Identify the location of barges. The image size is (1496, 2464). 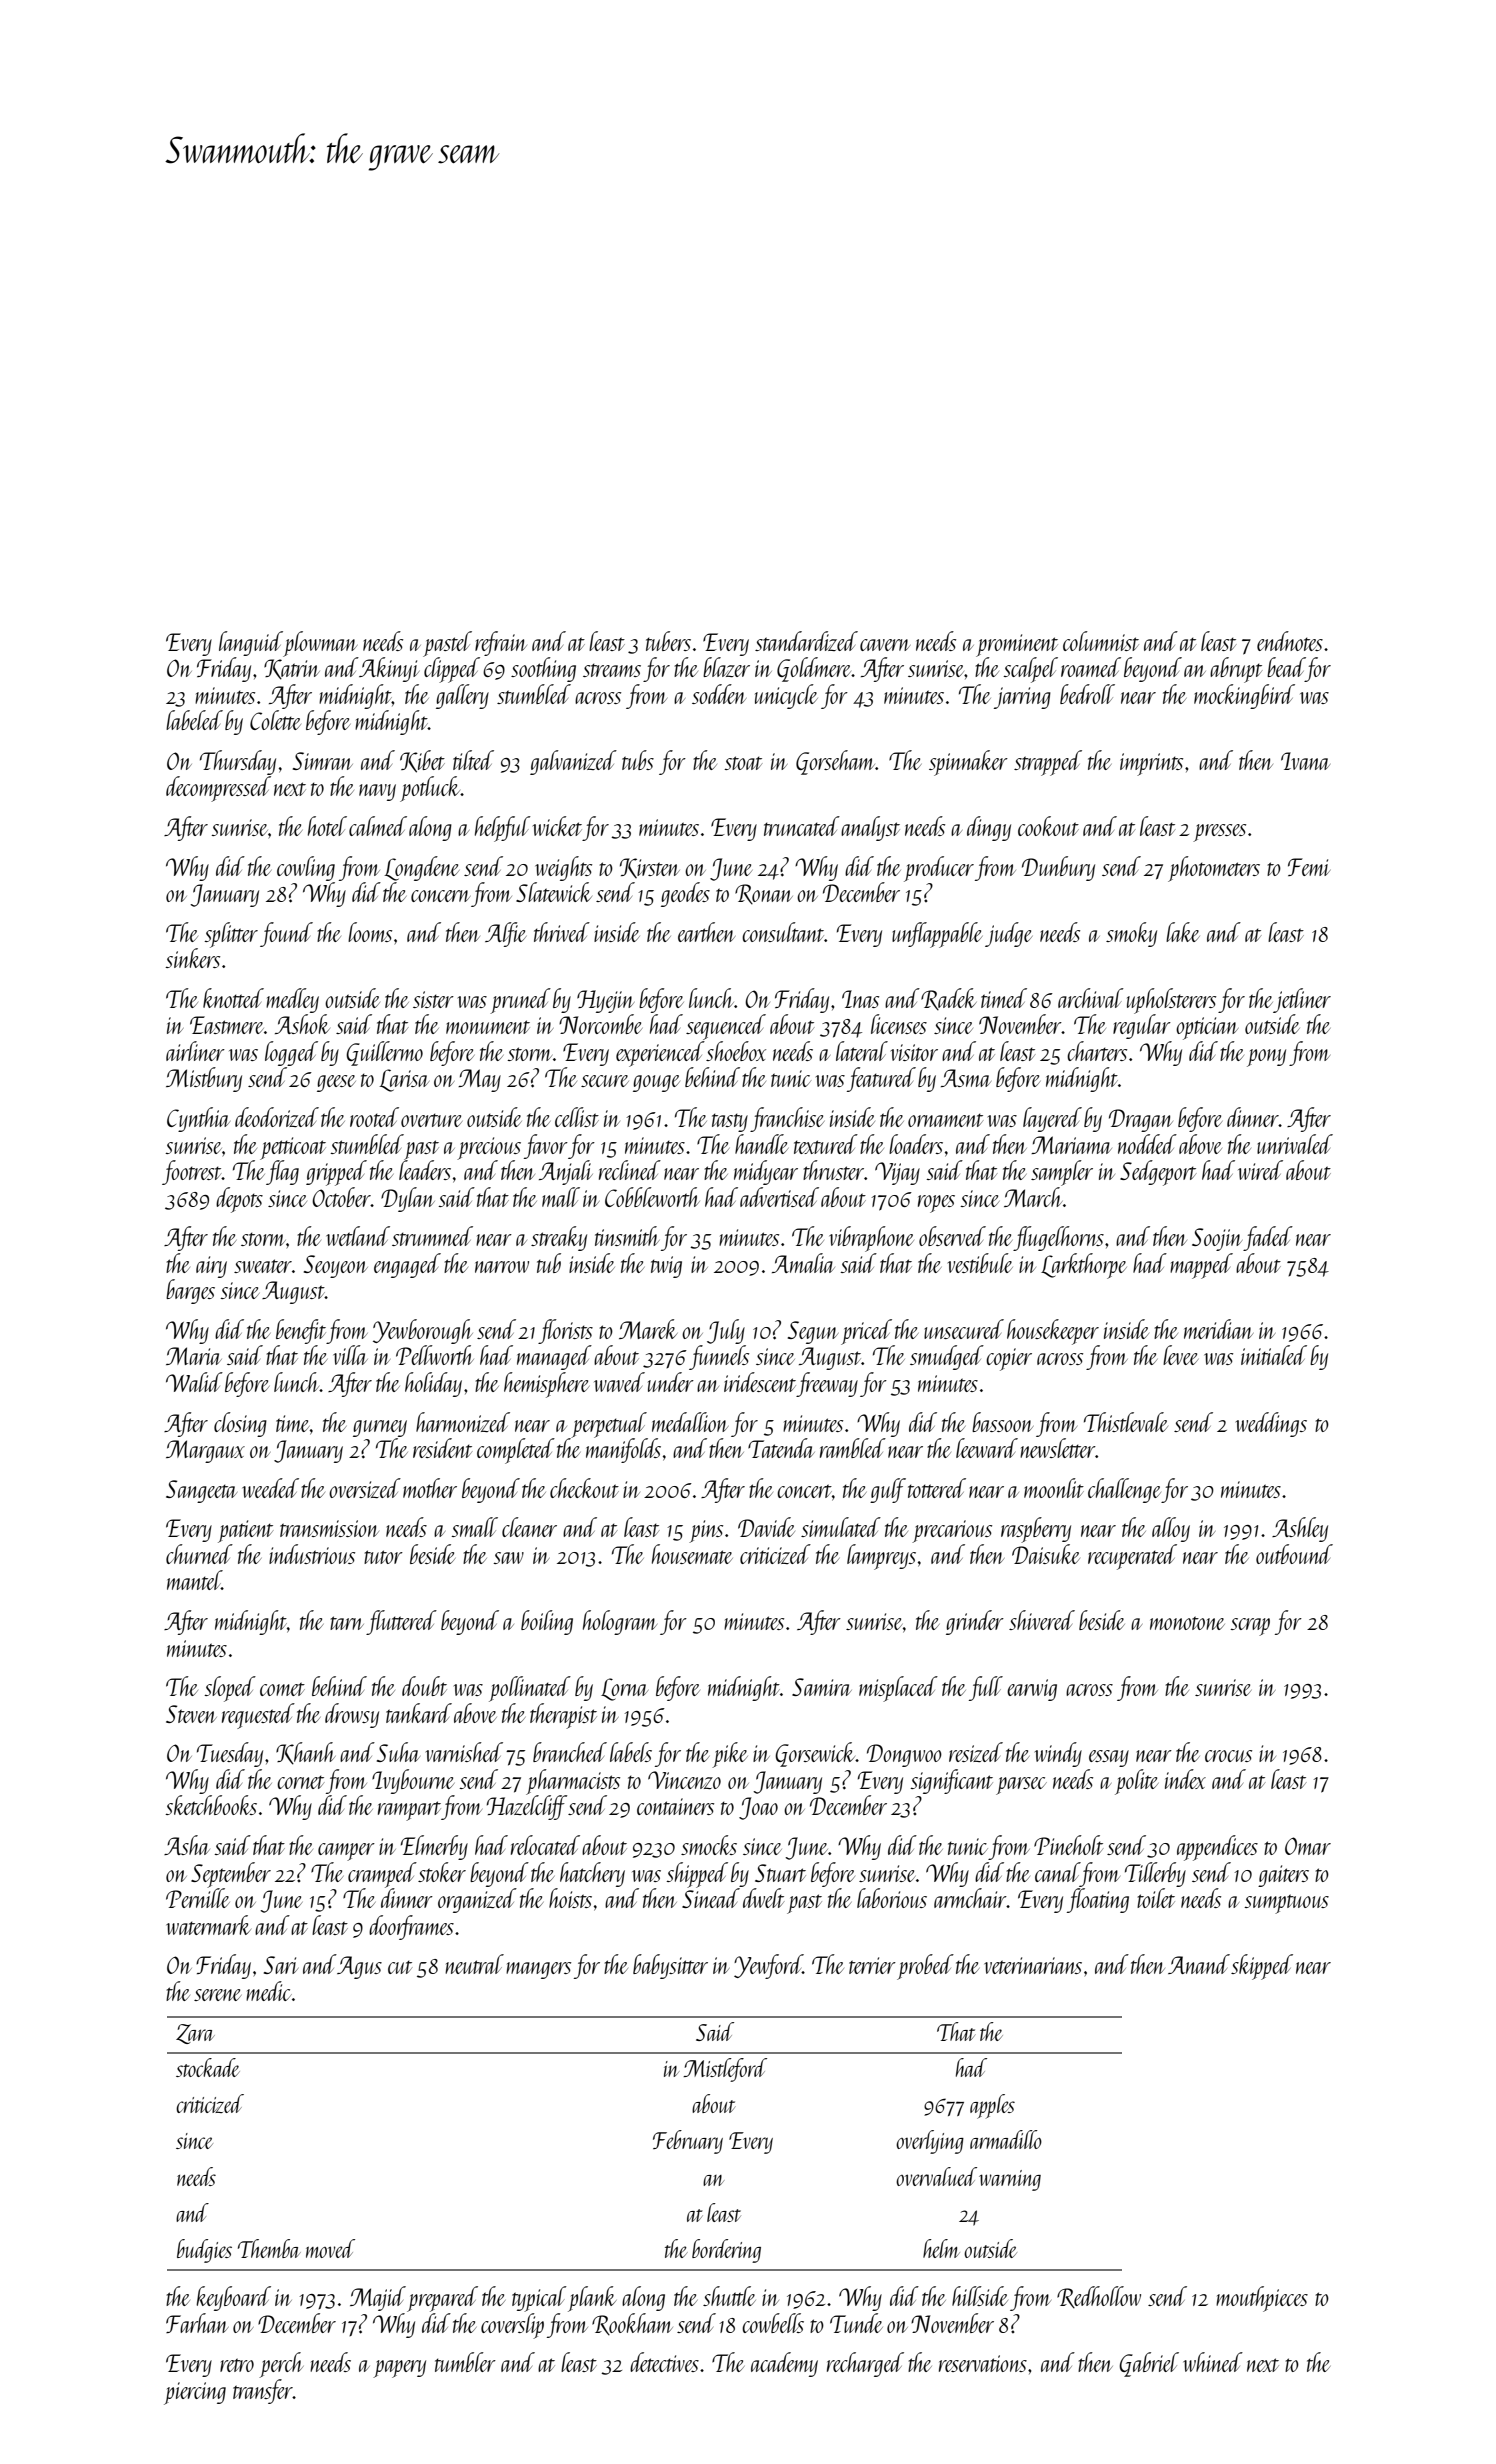
(190, 1291).
